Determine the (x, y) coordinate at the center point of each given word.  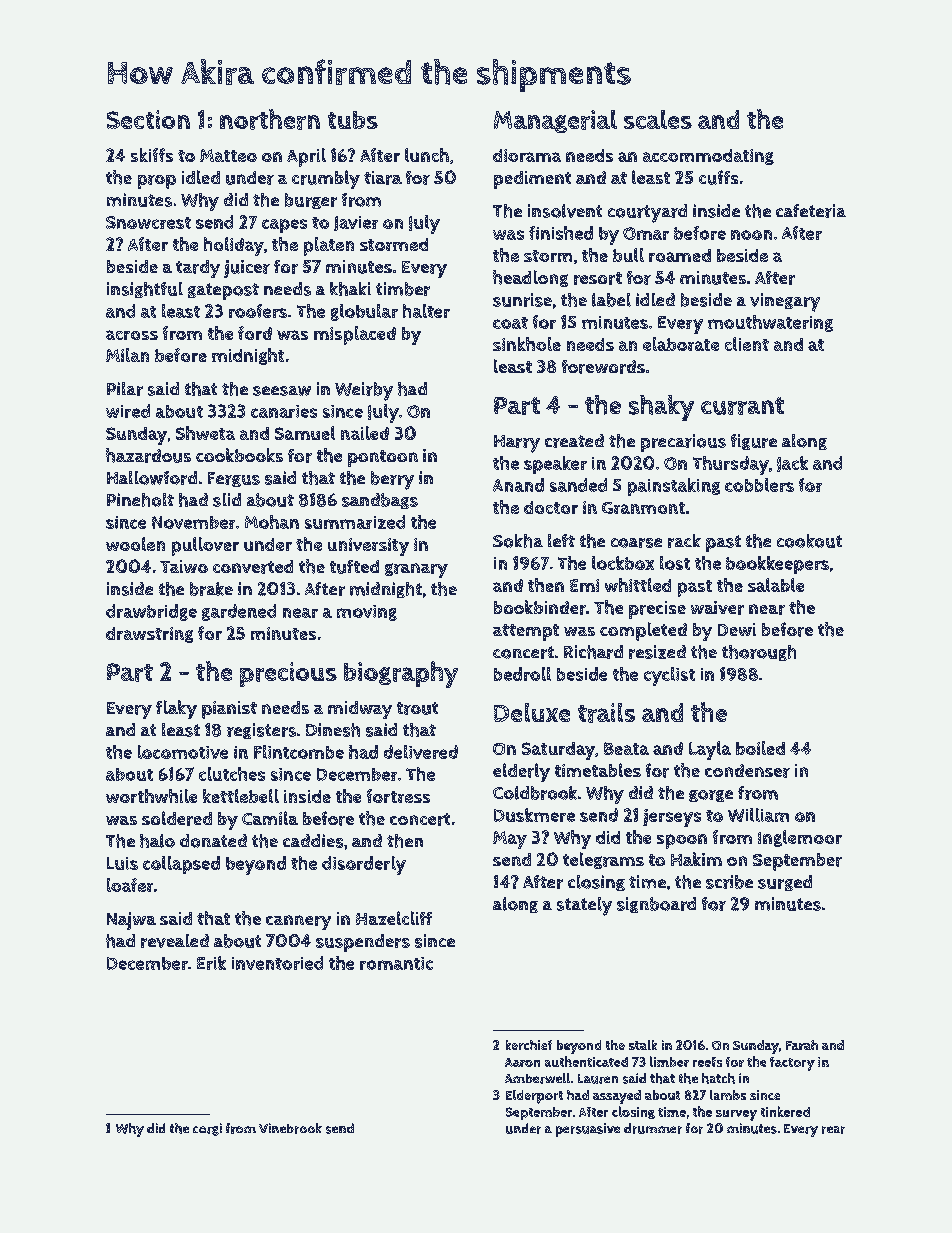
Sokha (518, 541)
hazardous (148, 455)
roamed (680, 255)
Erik (211, 963)
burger (311, 201)
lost (675, 563)
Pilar (125, 389)
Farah (802, 1045)
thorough (759, 653)
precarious (683, 443)
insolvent (565, 211)
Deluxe (532, 712)
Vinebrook (290, 1128)
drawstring (149, 635)
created (574, 441)
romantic (396, 963)
